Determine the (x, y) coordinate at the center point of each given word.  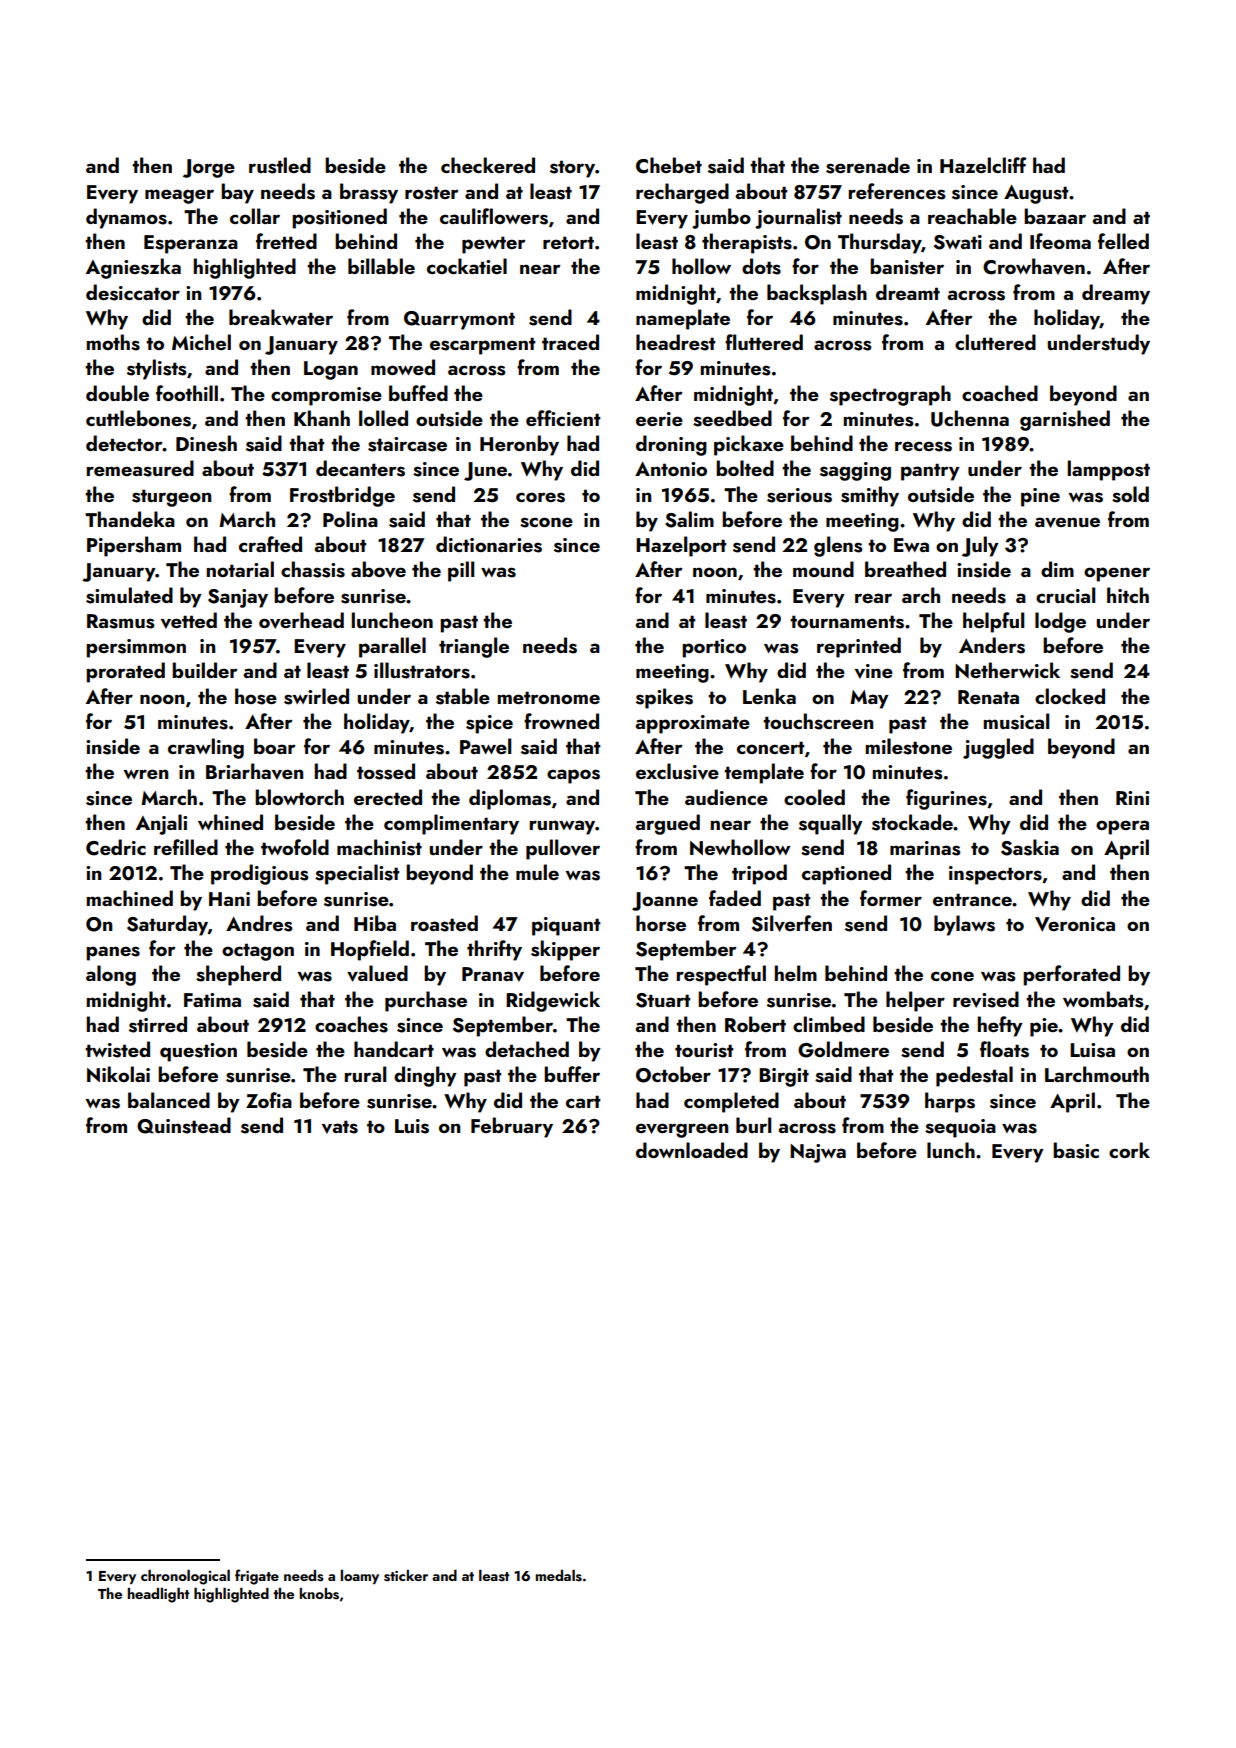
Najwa (818, 1153)
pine (1040, 497)
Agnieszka (133, 268)
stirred (158, 1024)
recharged (682, 193)
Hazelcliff (983, 165)
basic (1076, 1150)
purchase (426, 1001)
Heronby (519, 445)
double (117, 393)
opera (1122, 827)
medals (559, 1576)
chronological (185, 1577)
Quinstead (184, 1125)
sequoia (960, 1128)
